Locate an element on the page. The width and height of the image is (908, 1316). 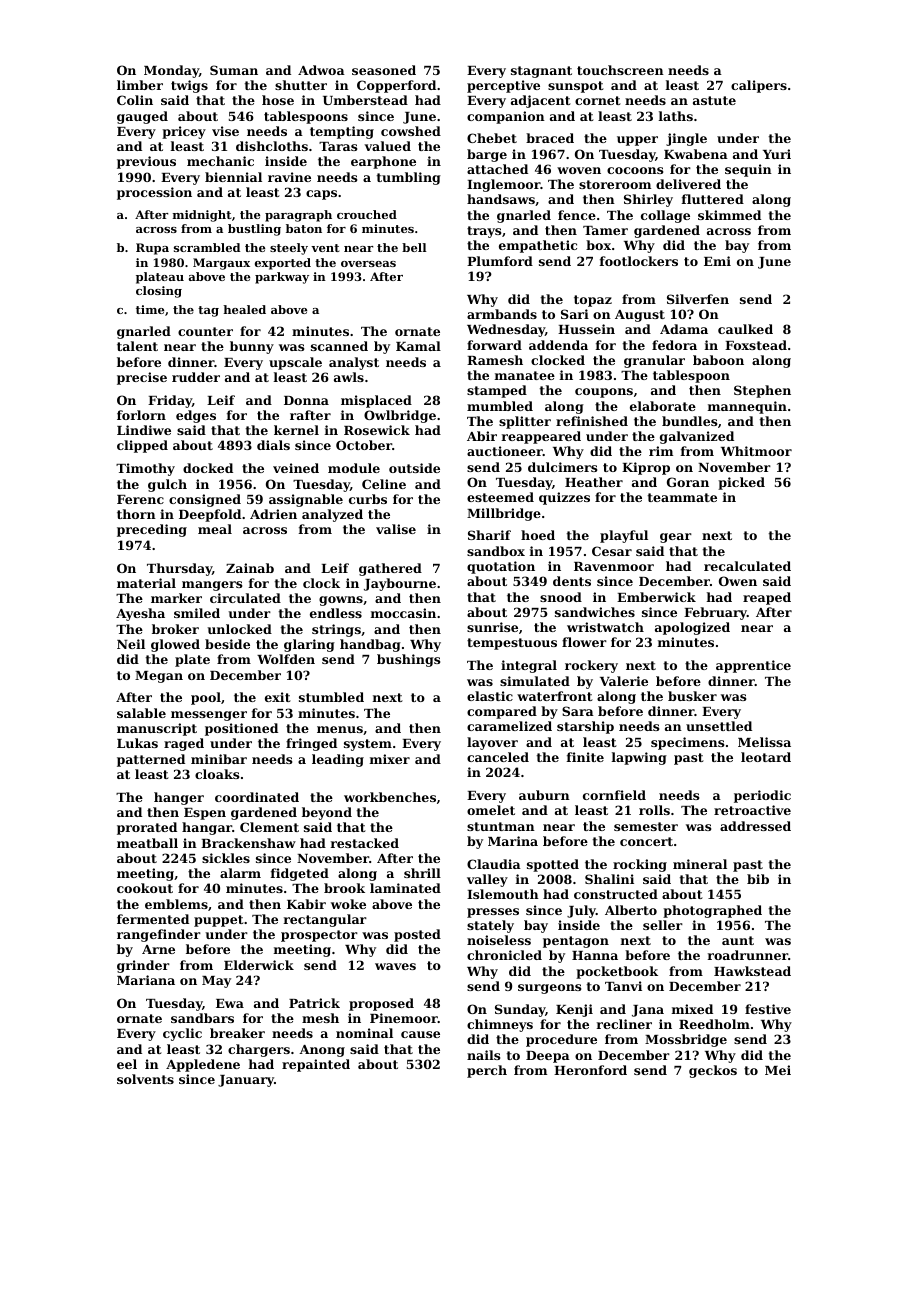
dials is located at coordinates (273, 445).
